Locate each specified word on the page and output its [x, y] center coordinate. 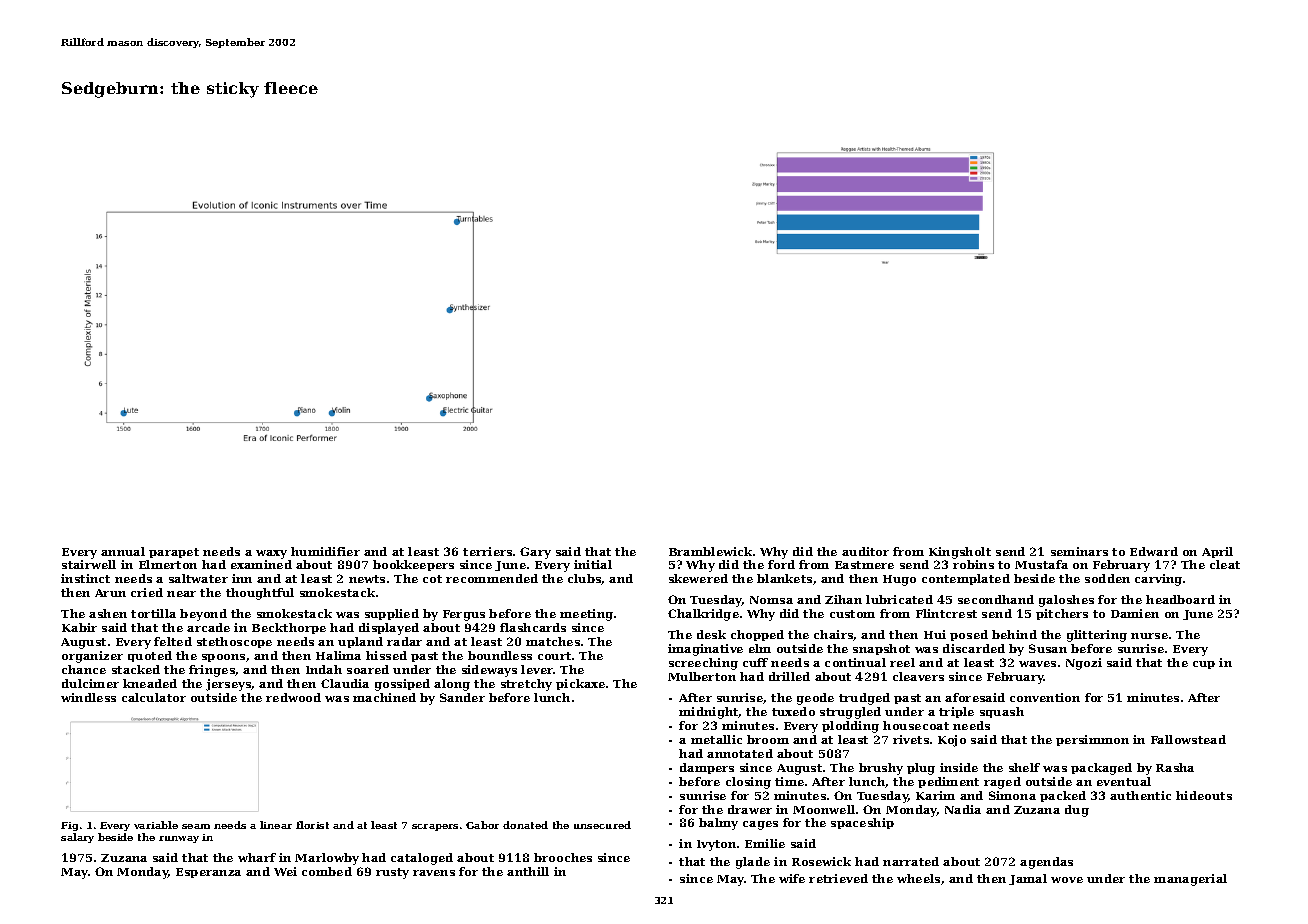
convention [1045, 697]
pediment [948, 782]
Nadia [963, 809]
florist [312, 825]
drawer [750, 809]
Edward [1154, 551]
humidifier [325, 551]
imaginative [705, 650]
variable [156, 825]
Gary [535, 553]
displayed [389, 629]
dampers [707, 768]
